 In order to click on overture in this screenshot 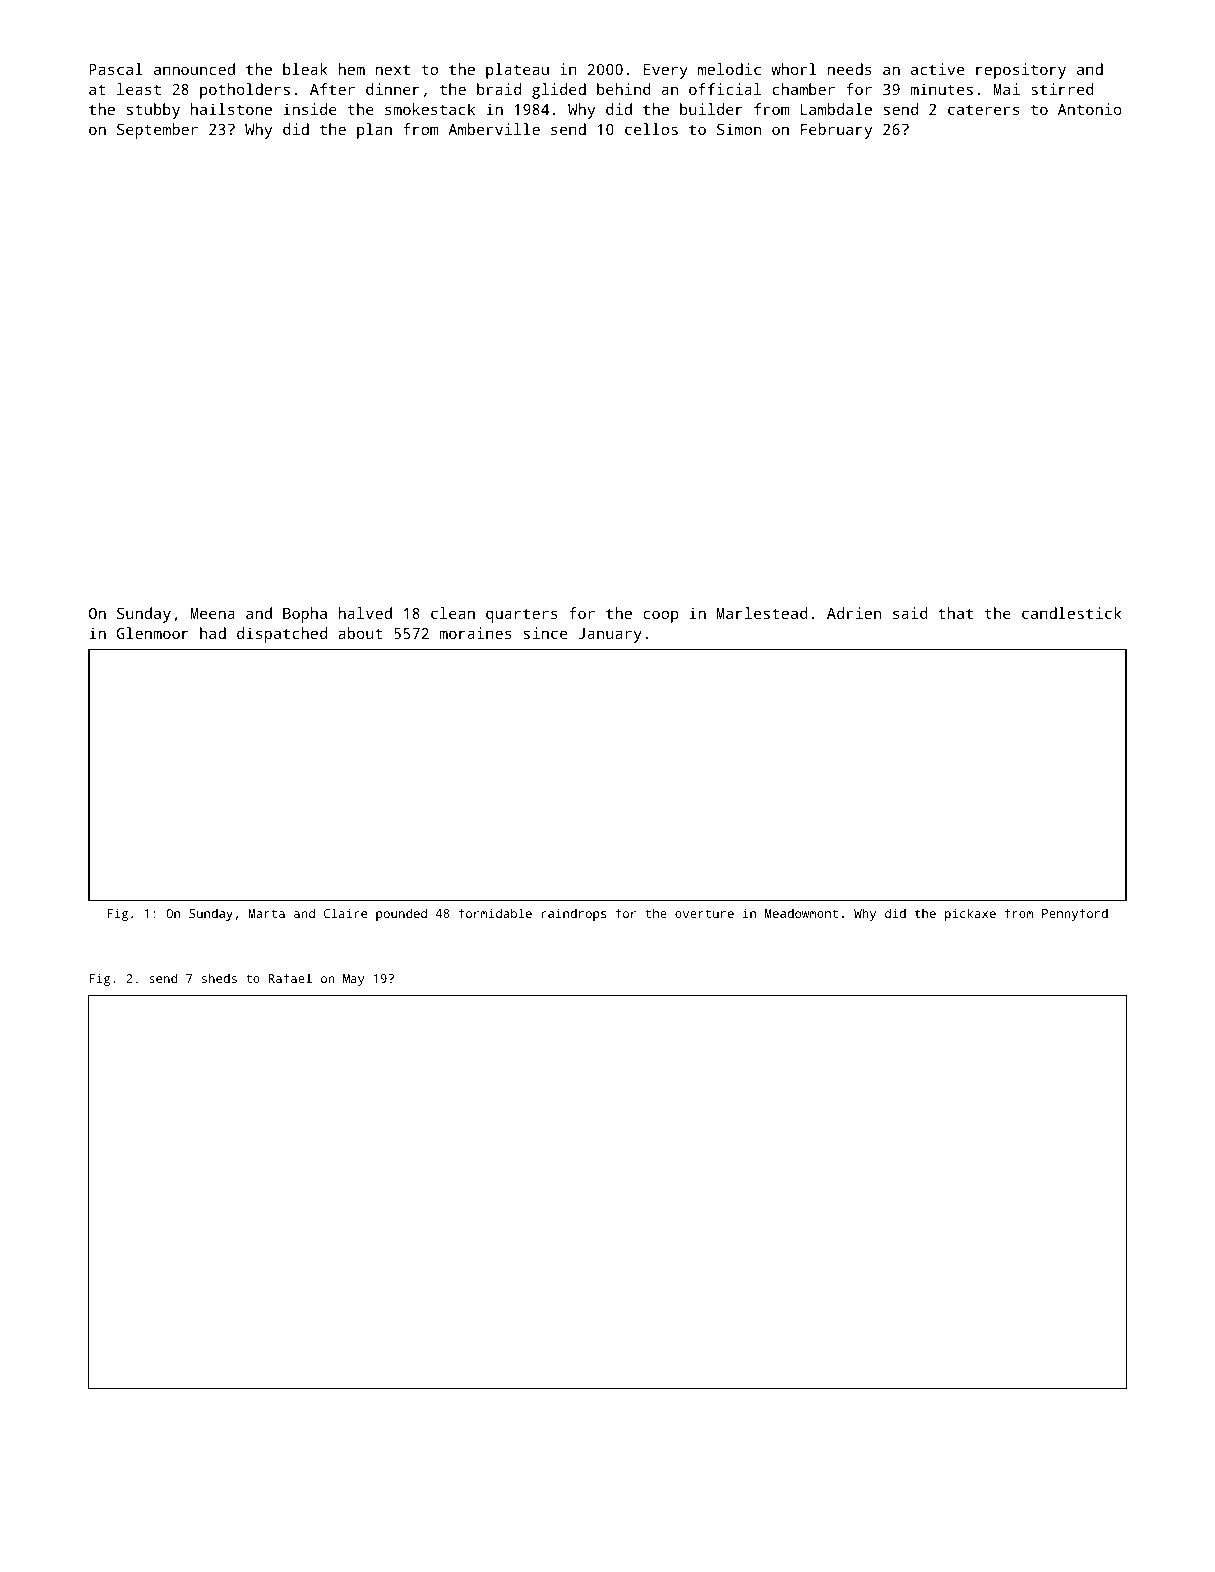, I will do `click(704, 913)`.
